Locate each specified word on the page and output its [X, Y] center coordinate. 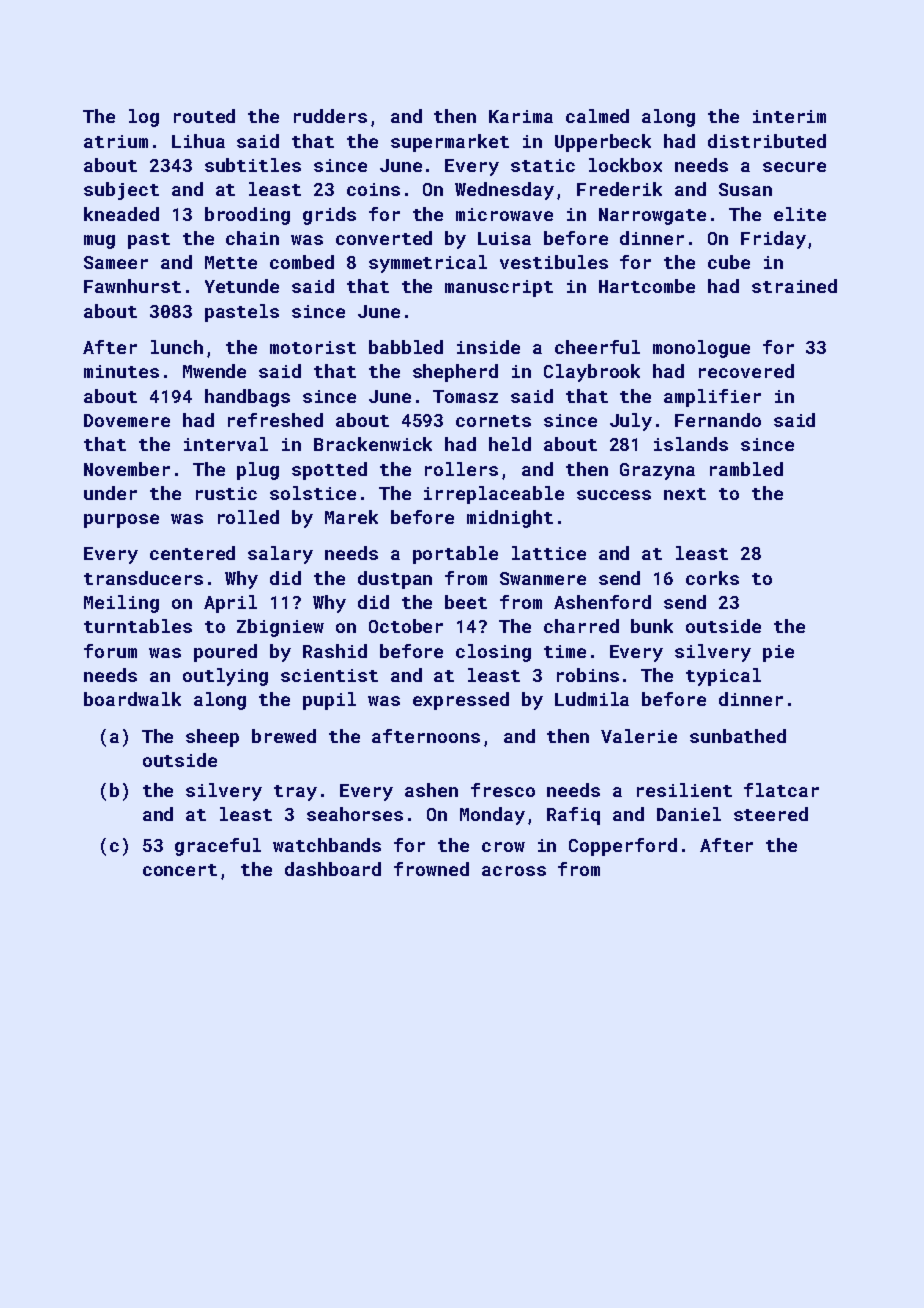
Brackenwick [373, 444]
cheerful [597, 347]
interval [226, 444]
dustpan [395, 580]
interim [789, 116]
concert [180, 870]
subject [121, 191]
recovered [746, 371]
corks [712, 578]
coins [373, 189]
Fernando [718, 420]
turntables [138, 626]
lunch [177, 347]
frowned [431, 869]
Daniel [689, 814]
